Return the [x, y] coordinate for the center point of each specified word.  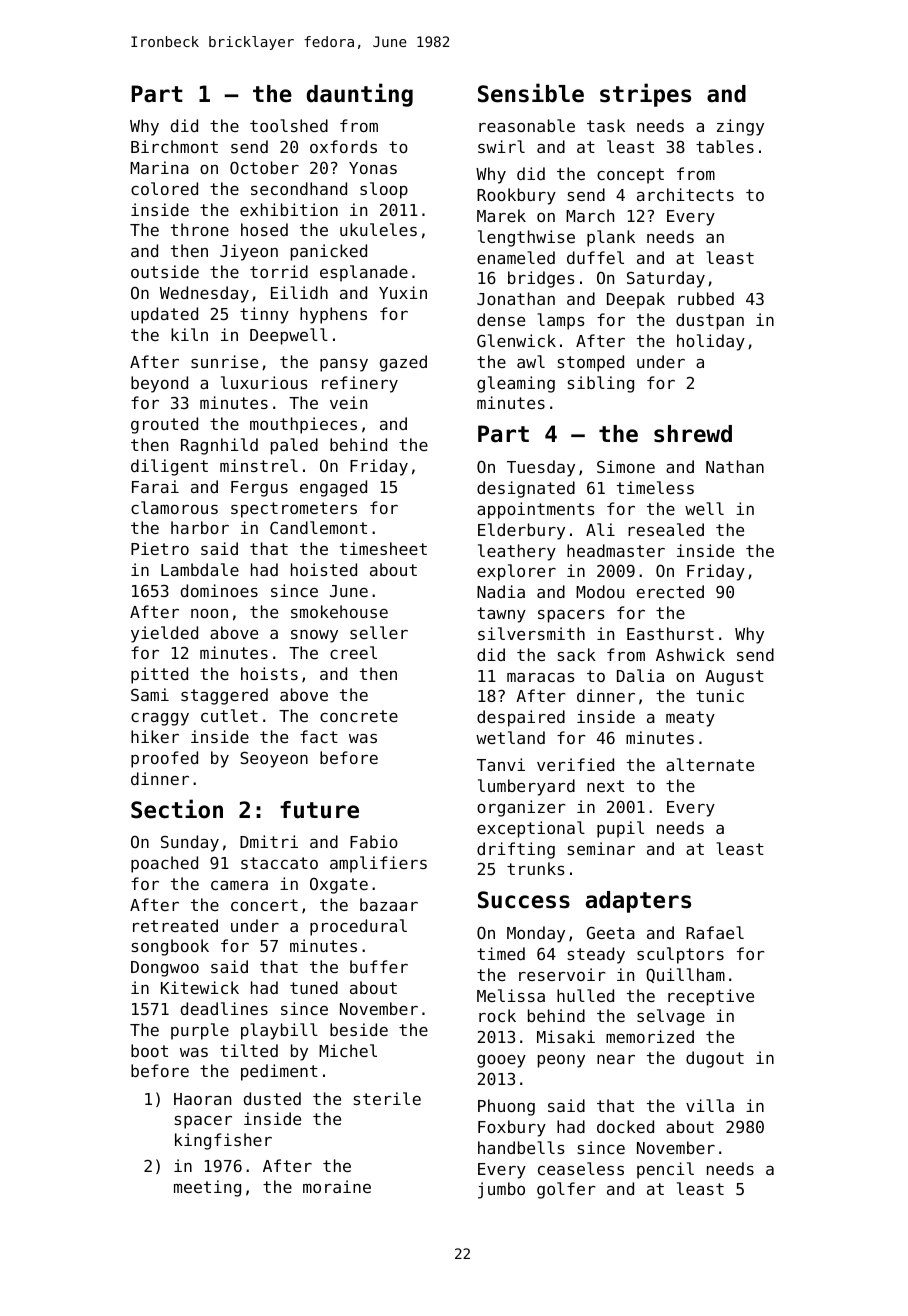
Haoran [202, 1099]
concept [630, 176]
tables [725, 146]
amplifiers [378, 864]
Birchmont [174, 146]
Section [177, 809]
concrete [359, 716]
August [734, 678]
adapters [638, 902]
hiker [155, 736]
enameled [516, 257]
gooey [501, 1061]
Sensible [531, 93]
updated [164, 315]
